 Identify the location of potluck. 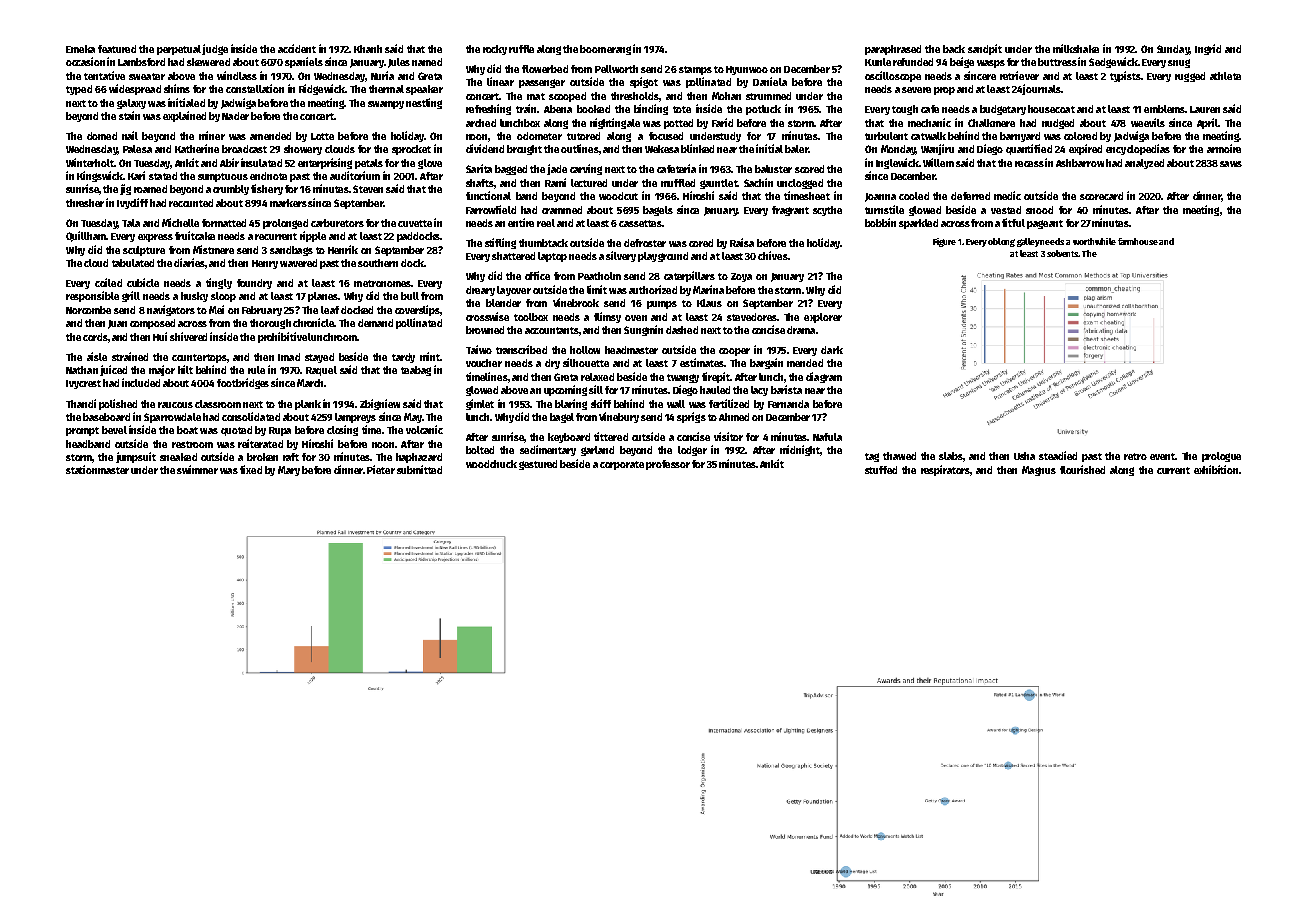
(763, 110).
